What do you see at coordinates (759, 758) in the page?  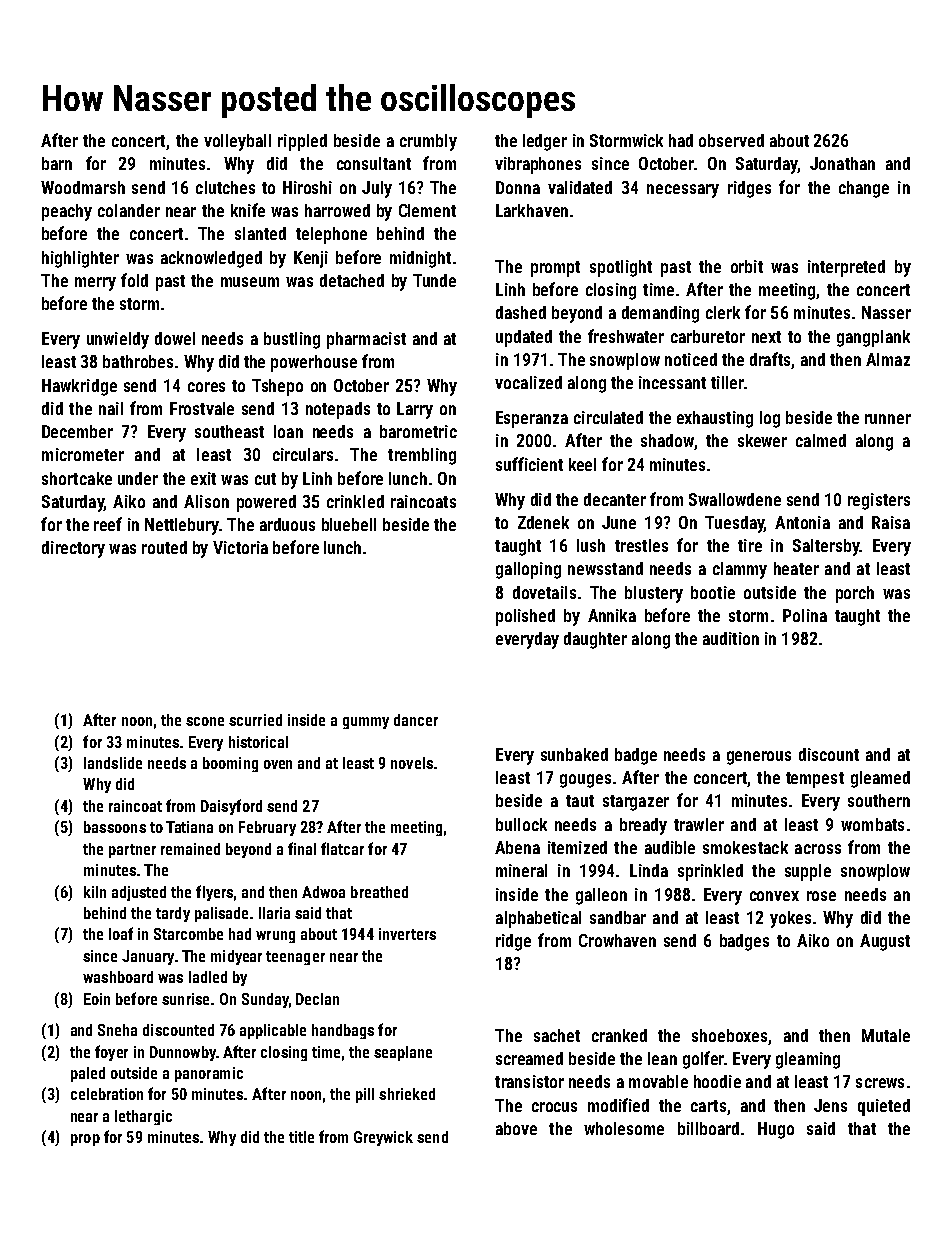 I see `generous` at bounding box center [759, 758].
